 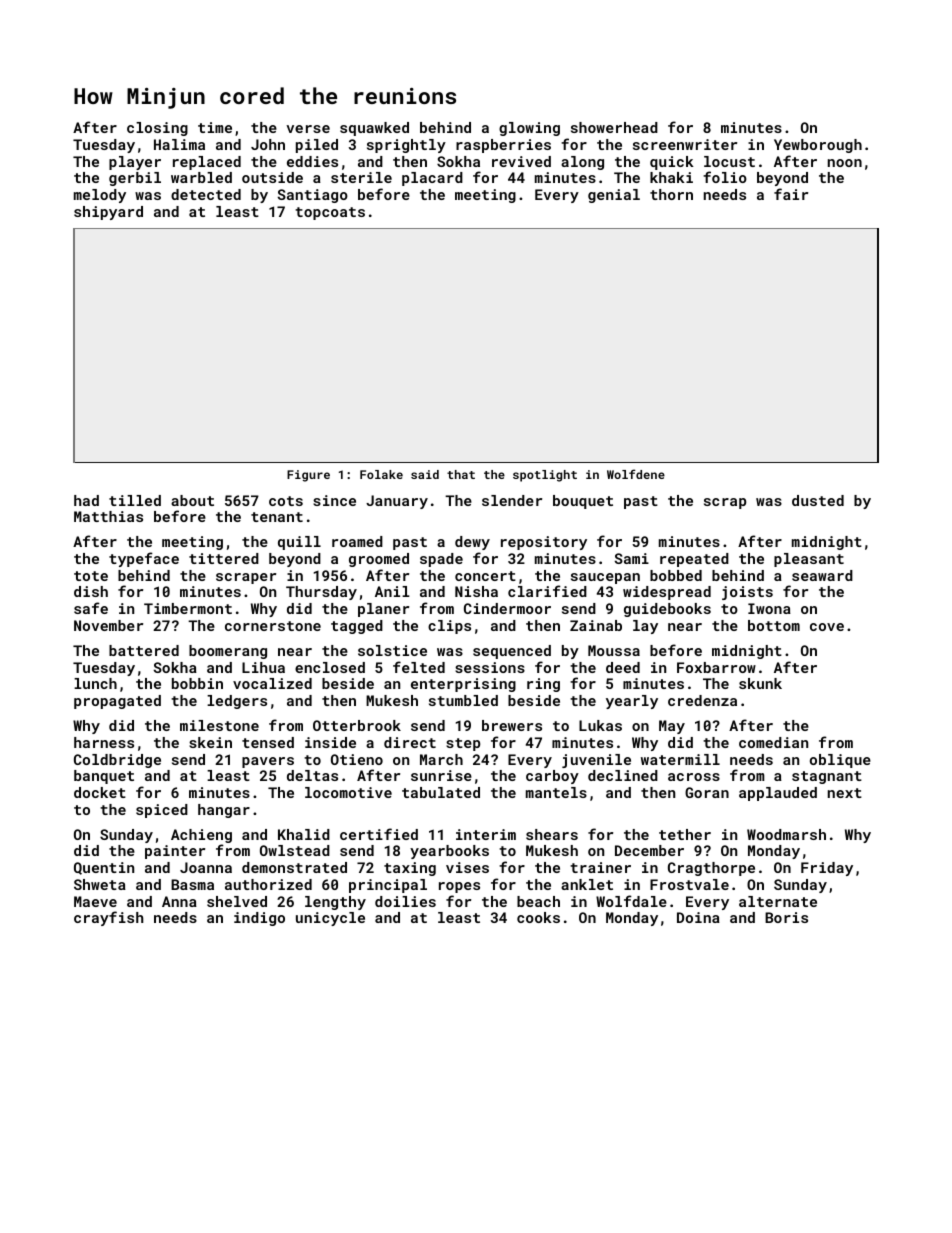 What do you see at coordinates (108, 213) in the screenshot?
I see `shipyard` at bounding box center [108, 213].
